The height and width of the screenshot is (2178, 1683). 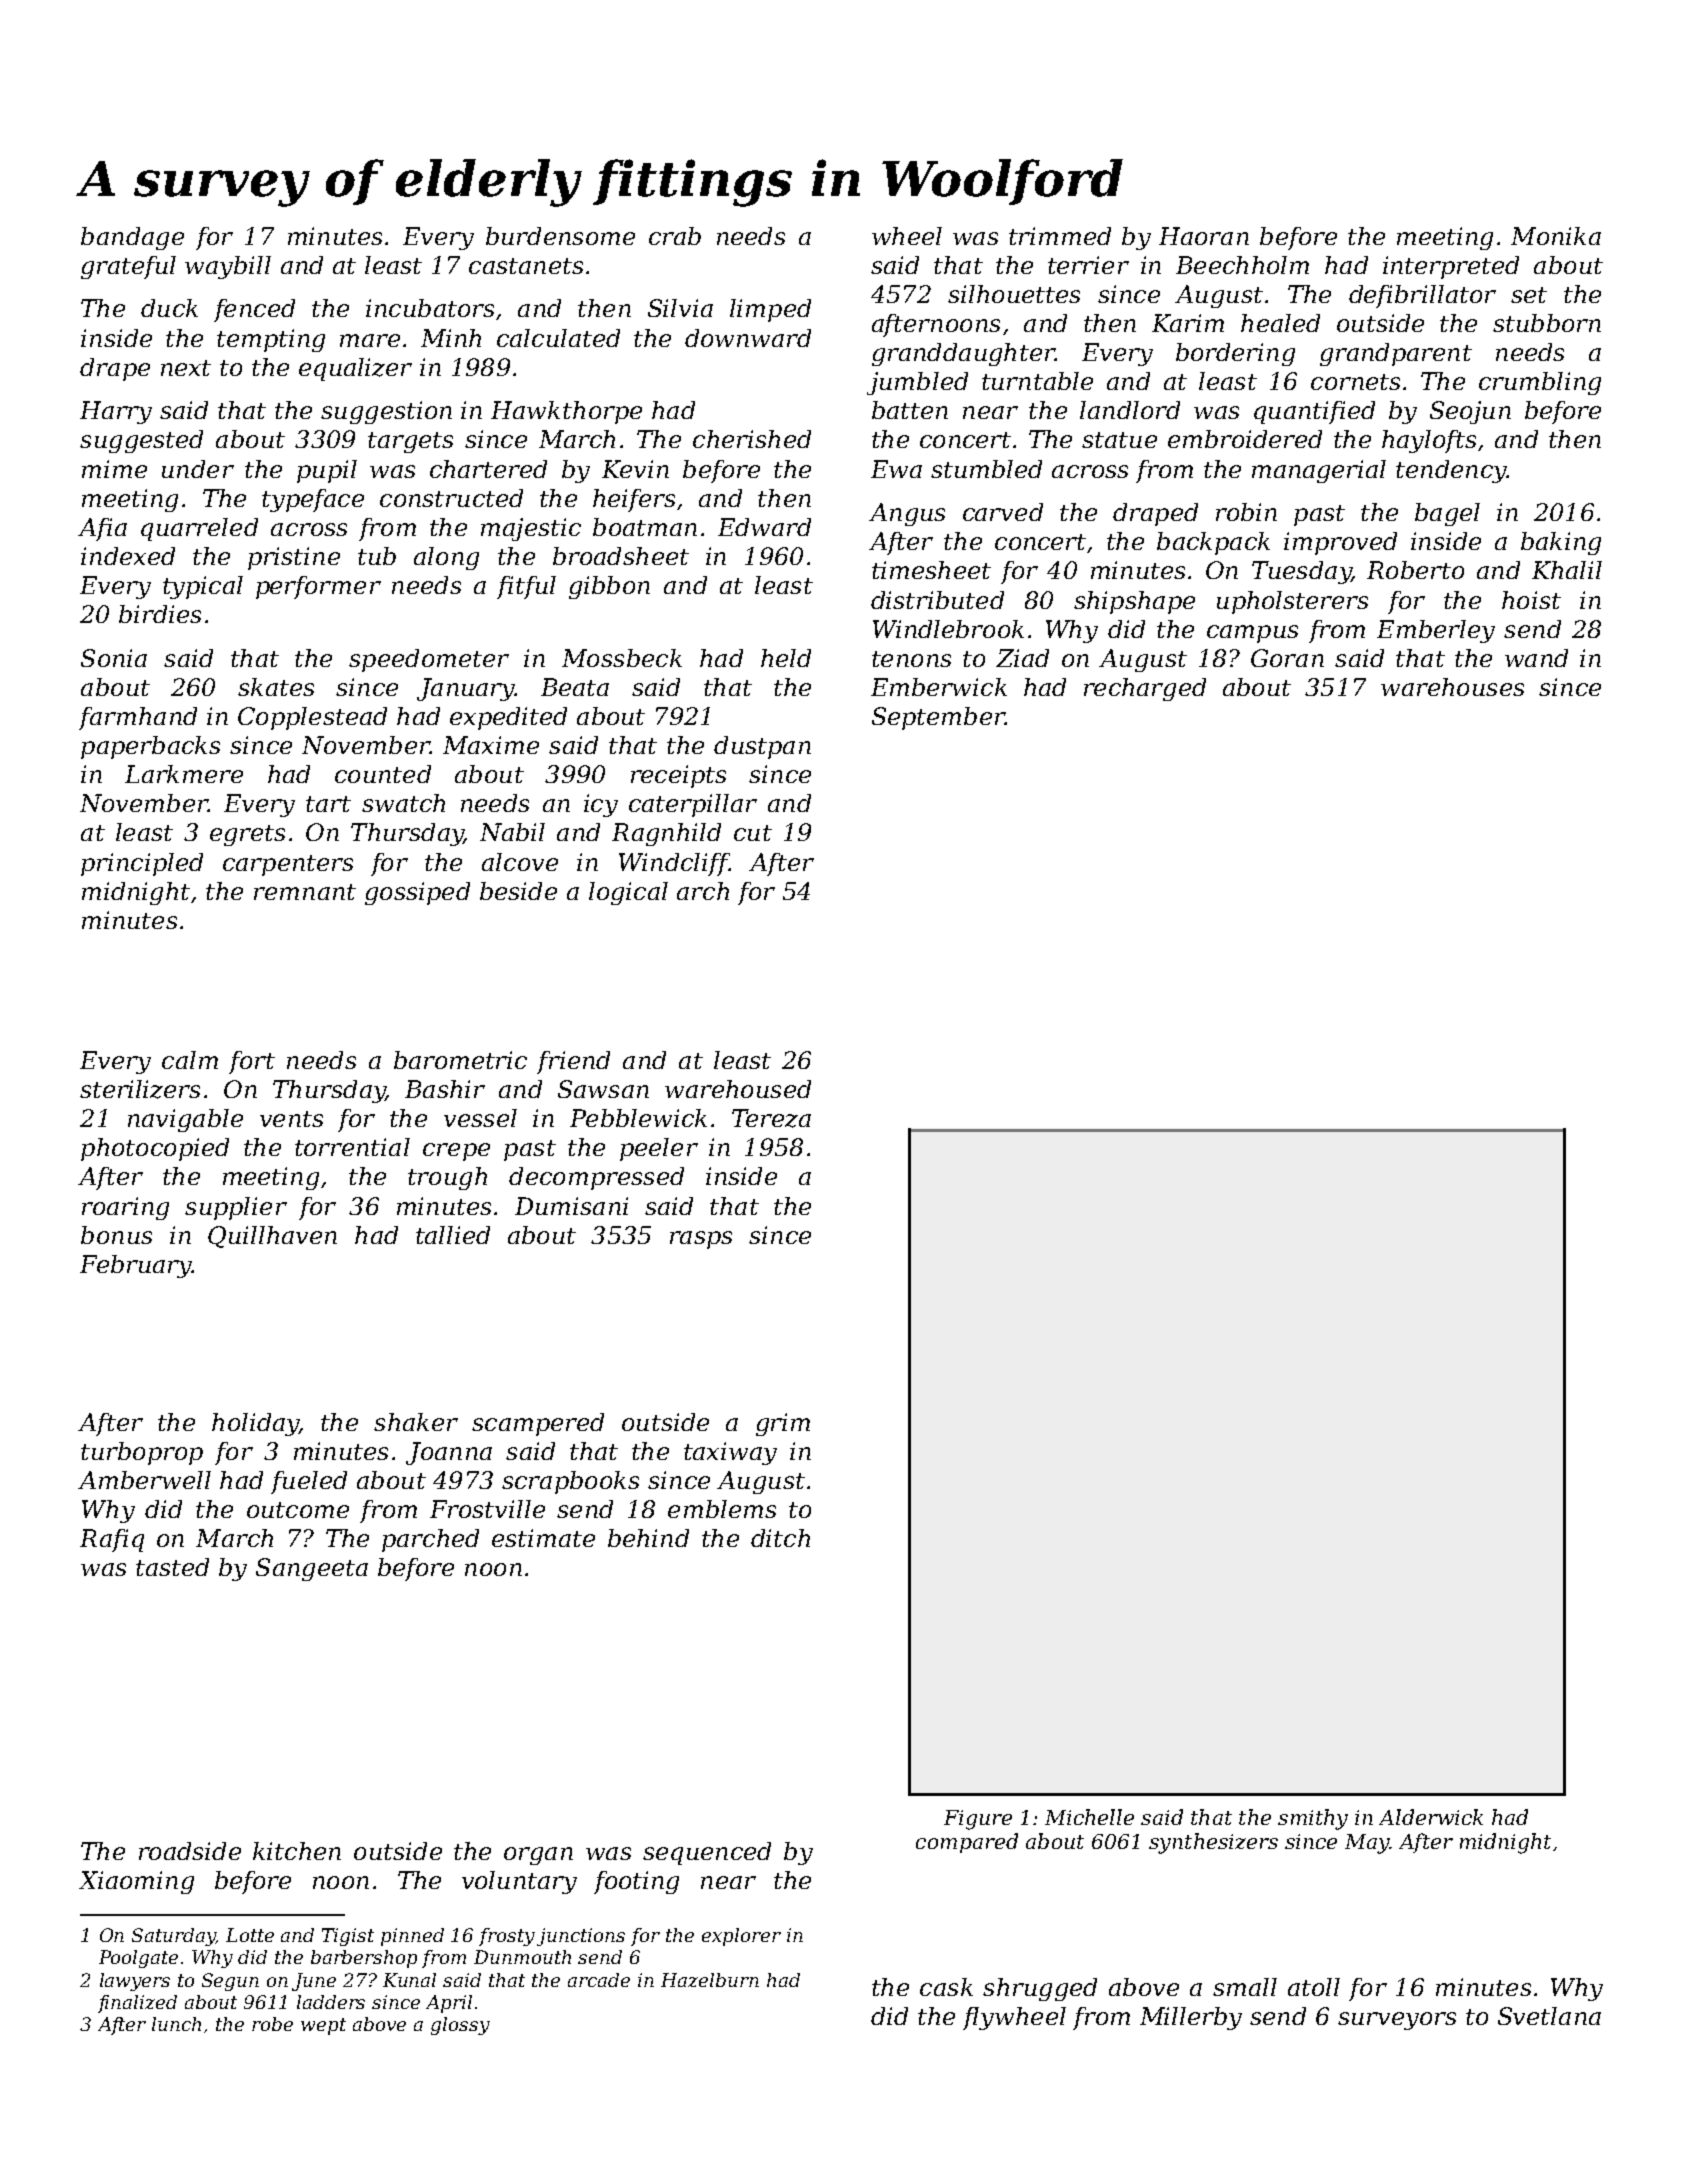 What do you see at coordinates (659, 1149) in the screenshot?
I see `peeler` at bounding box center [659, 1149].
